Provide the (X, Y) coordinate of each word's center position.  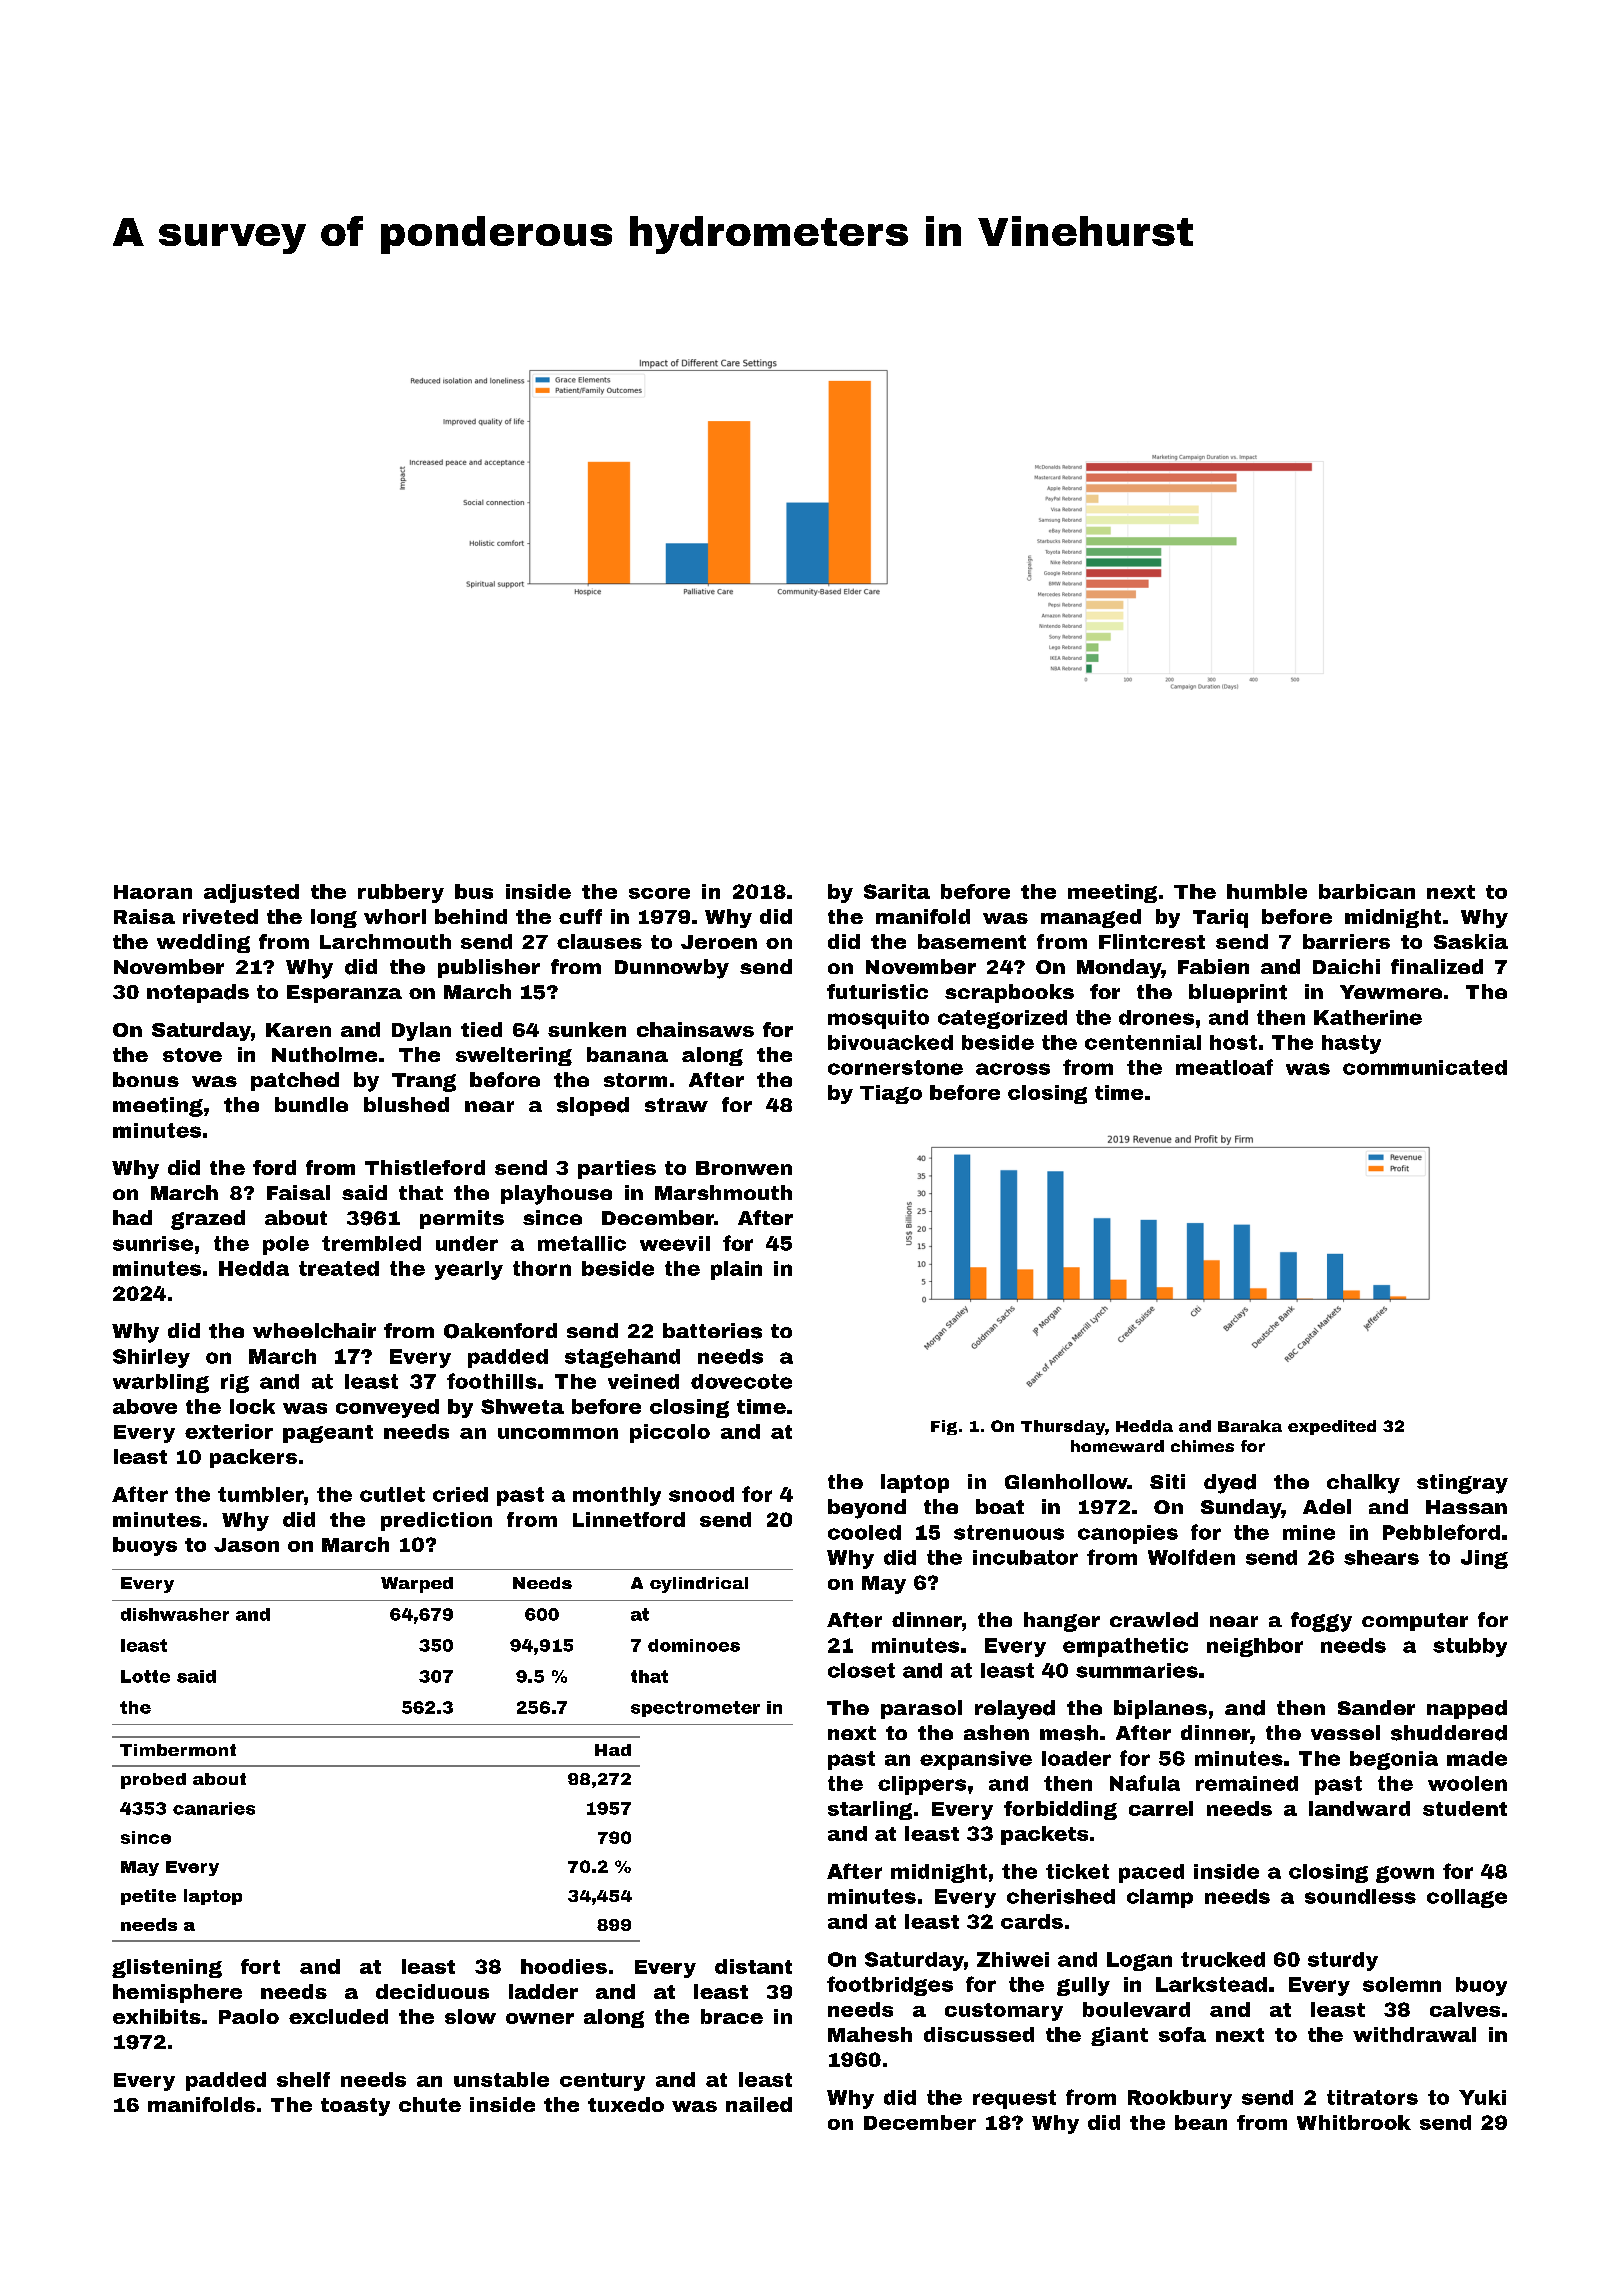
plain (736, 1270)
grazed (208, 1220)
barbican (1367, 891)
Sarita (897, 891)
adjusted (251, 893)
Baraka (1250, 1426)
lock (252, 1406)
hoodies (564, 1966)
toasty (355, 2107)
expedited (1332, 1427)
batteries (712, 1331)
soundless (1360, 1896)
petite (148, 1897)
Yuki (1482, 2097)
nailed (759, 2104)
